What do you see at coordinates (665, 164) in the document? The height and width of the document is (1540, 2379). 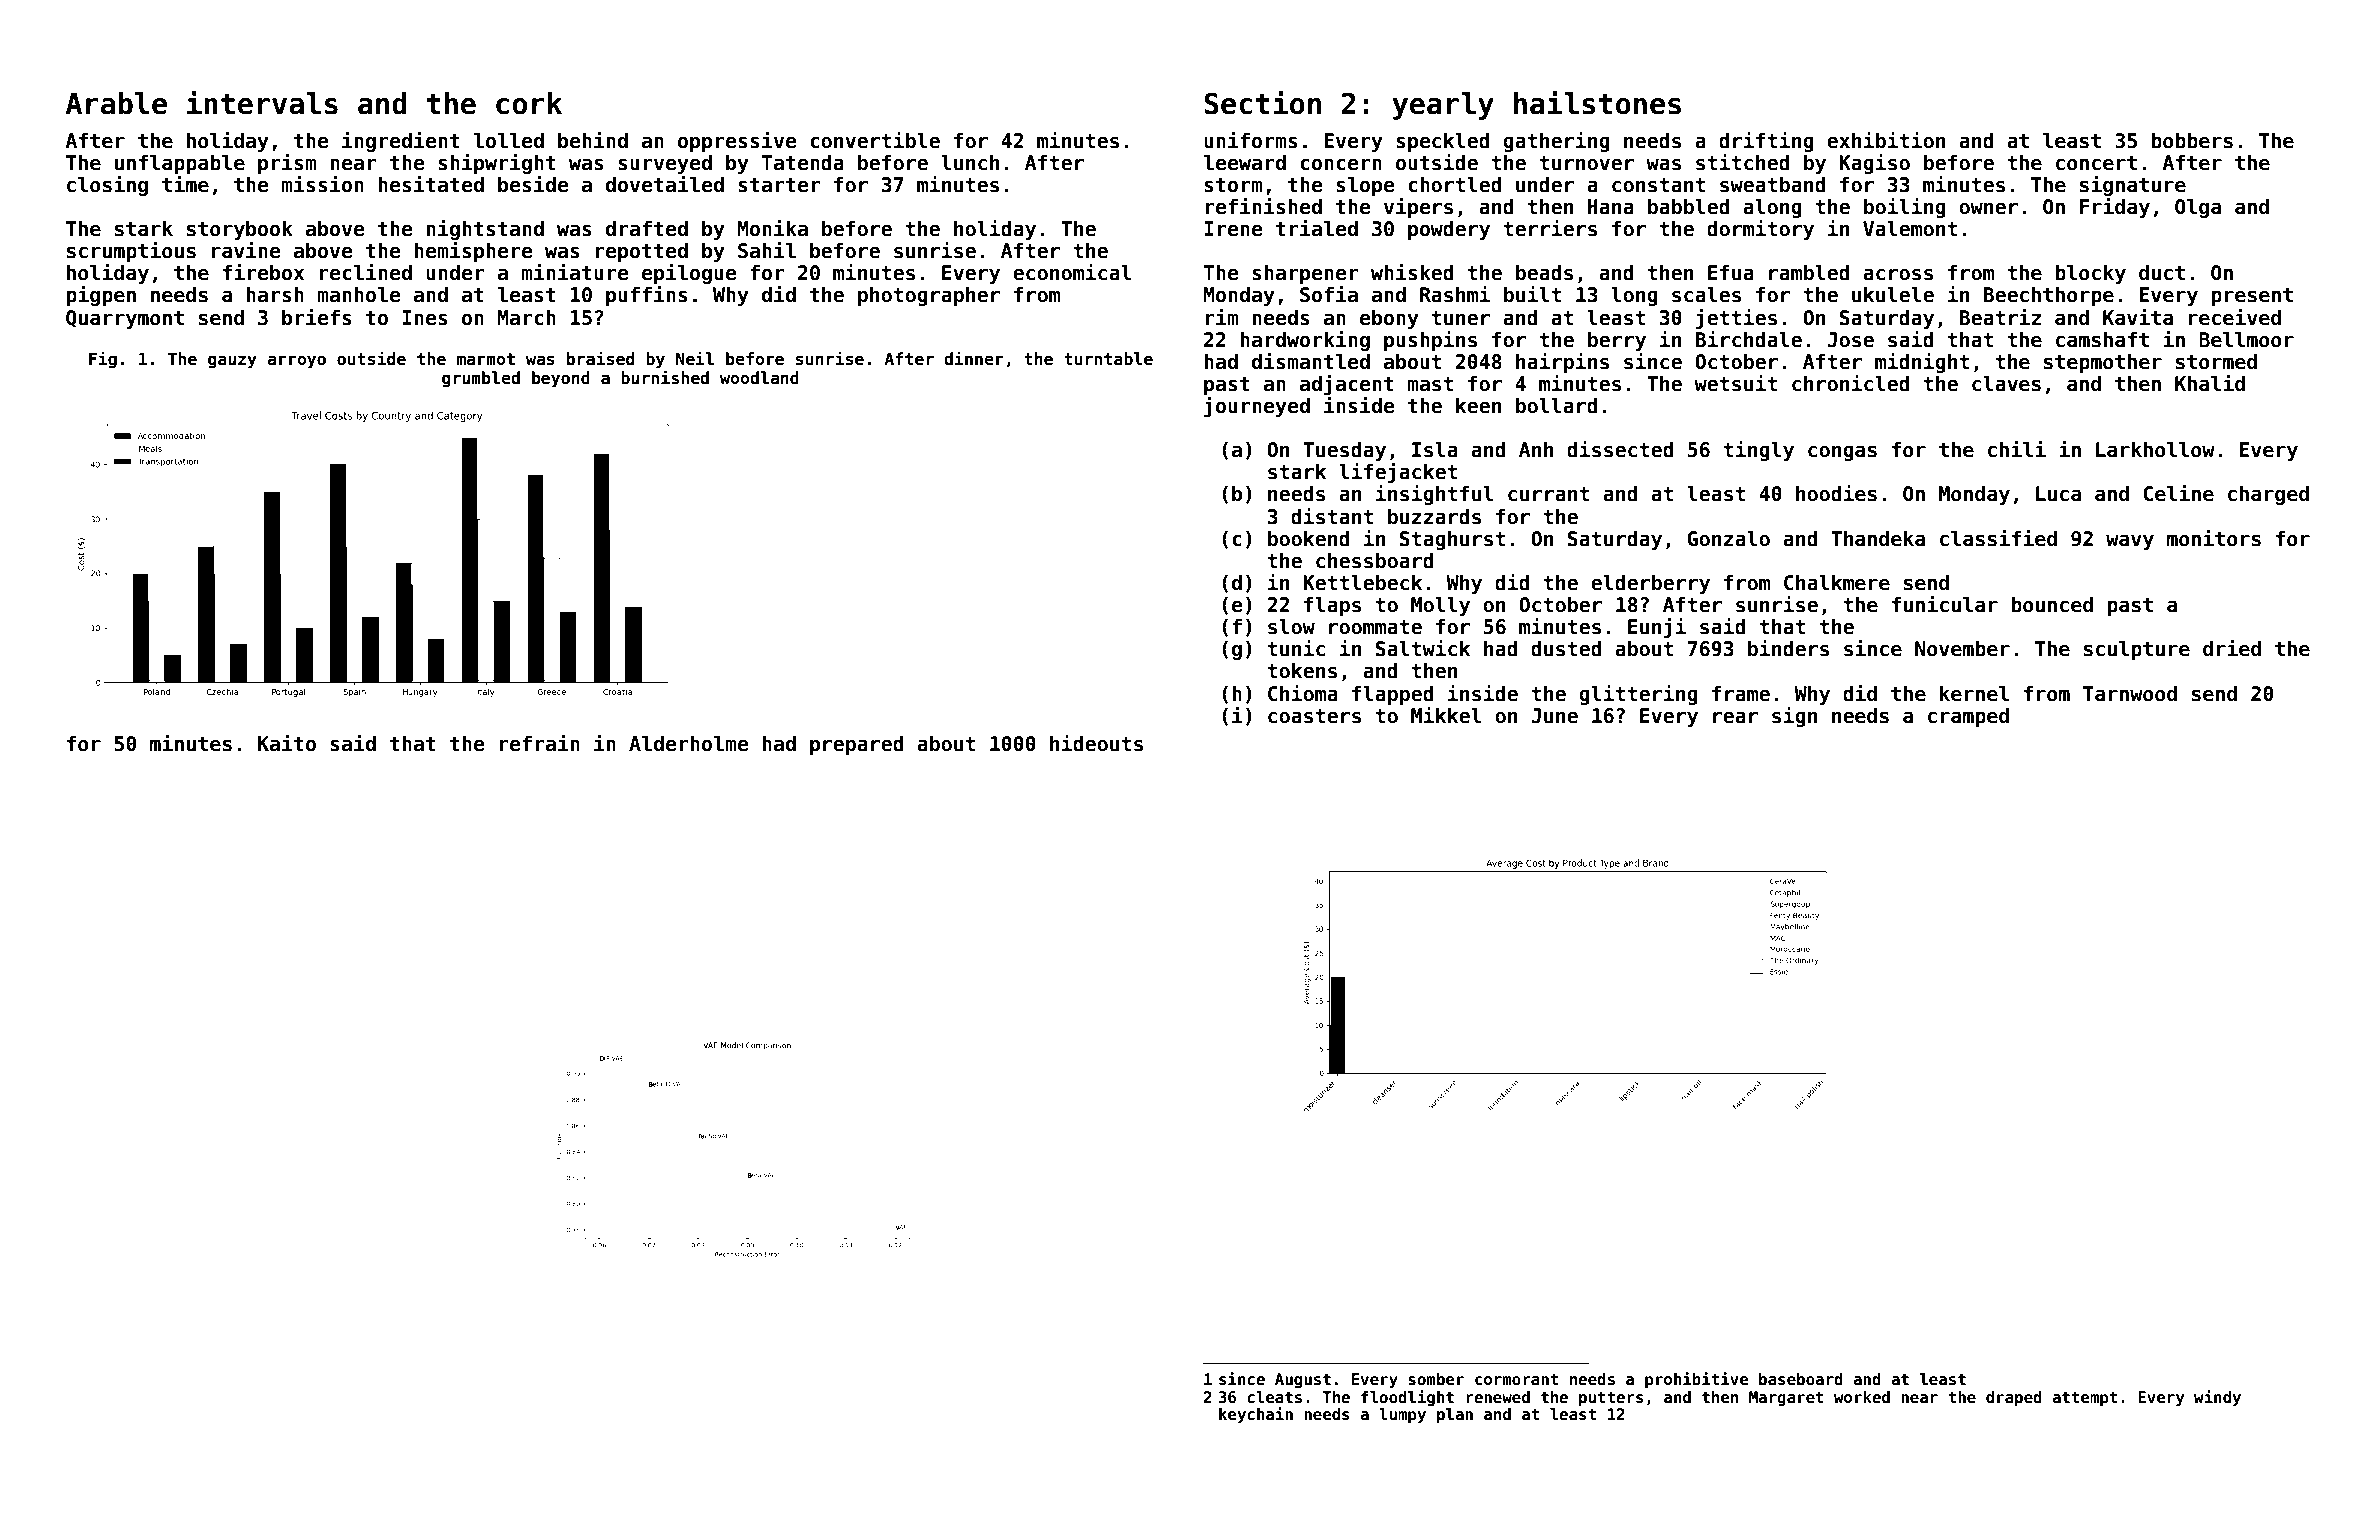 I see `surveyed` at bounding box center [665, 164].
